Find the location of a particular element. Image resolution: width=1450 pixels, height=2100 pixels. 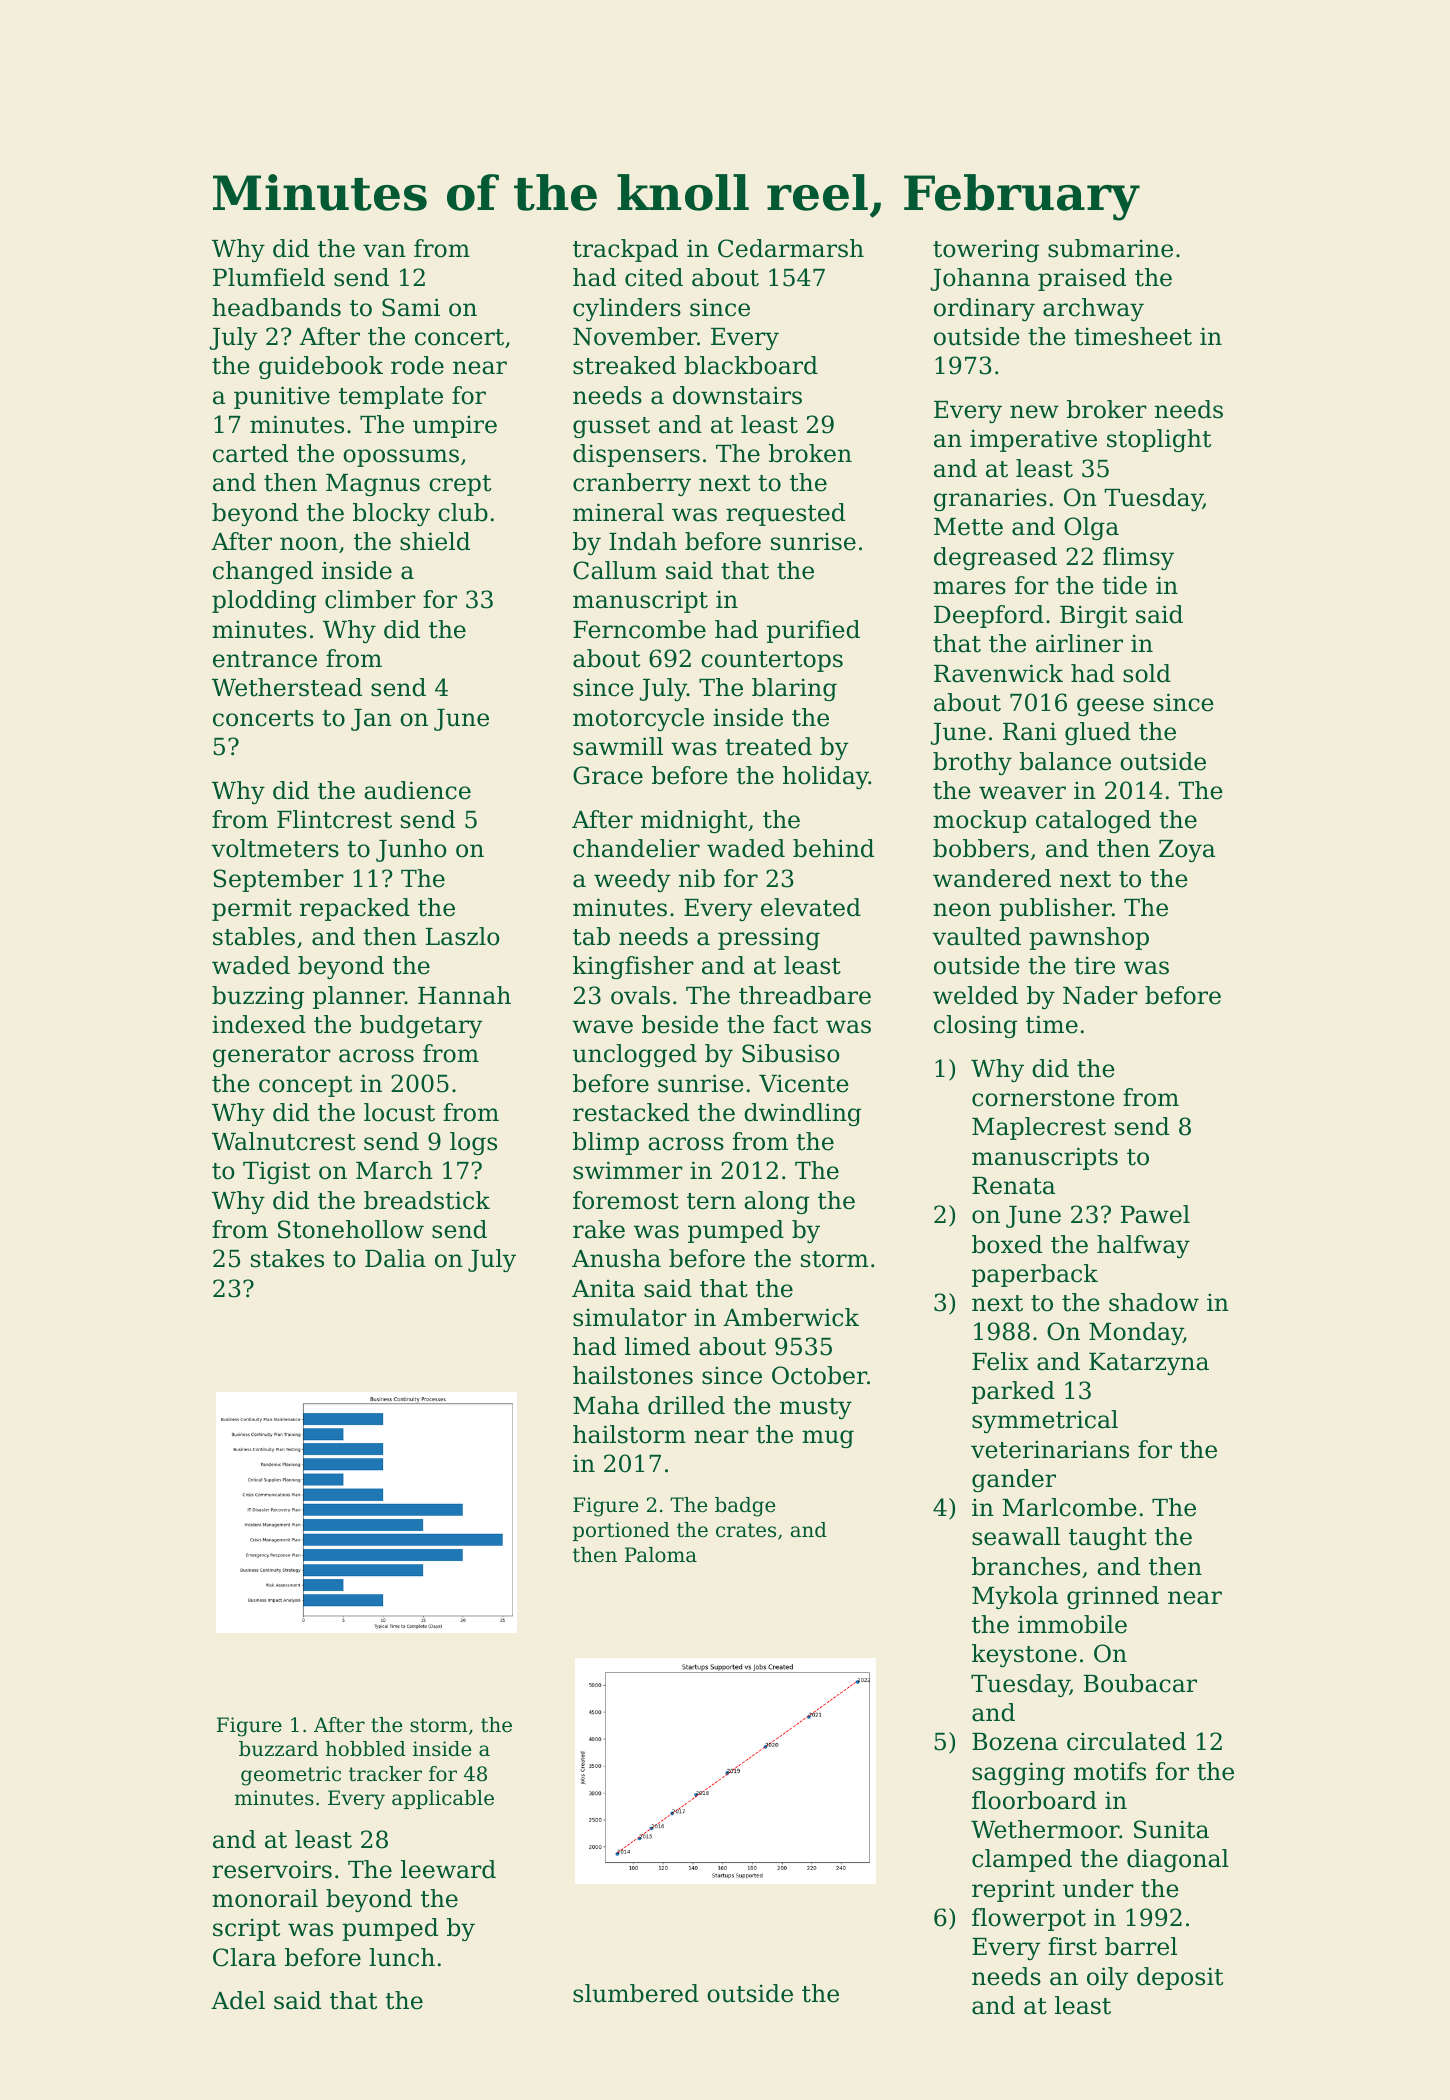

Vicente is located at coordinates (804, 1083).
